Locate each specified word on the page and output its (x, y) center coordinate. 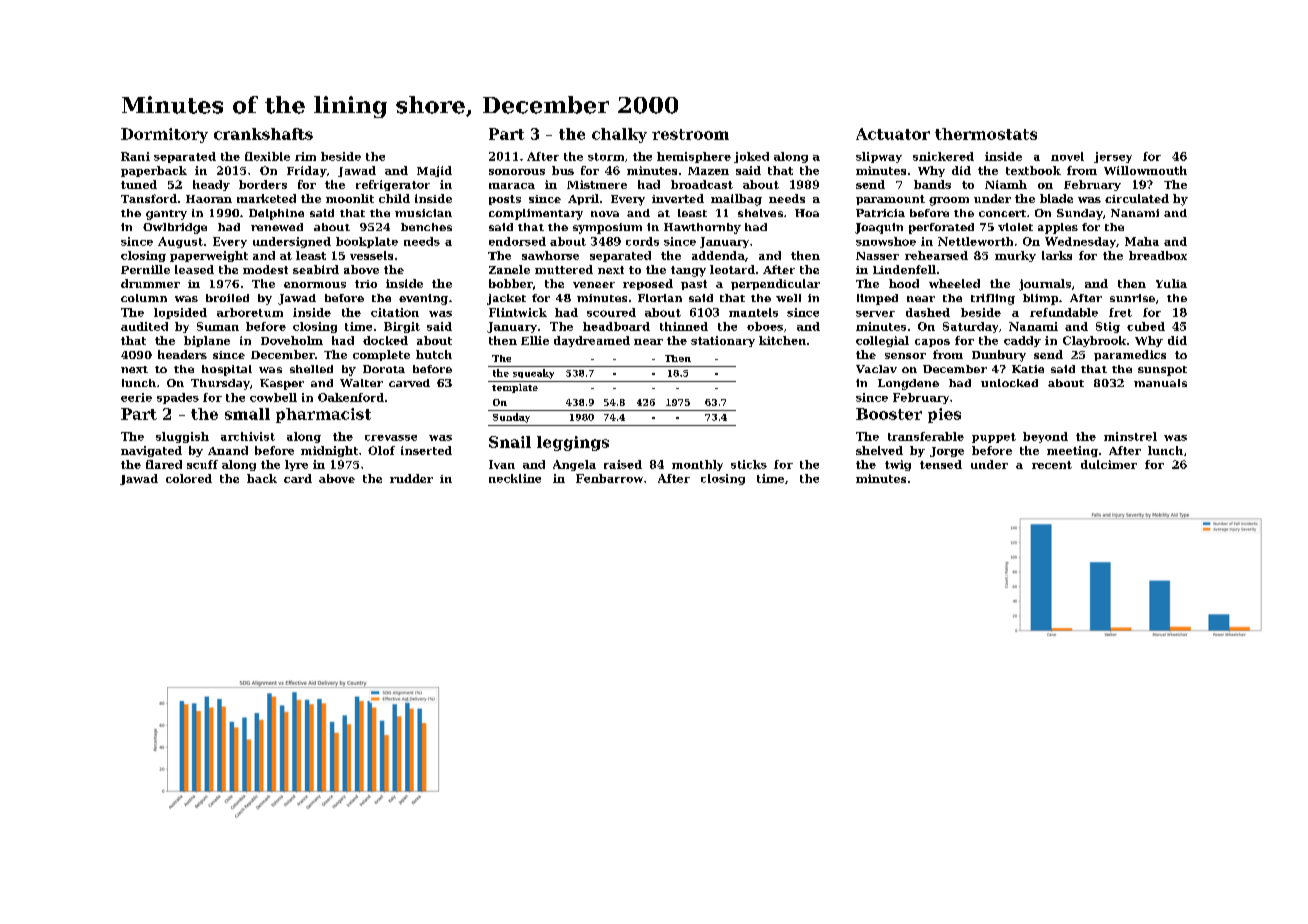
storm (606, 157)
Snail (510, 442)
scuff (202, 464)
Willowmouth (1145, 170)
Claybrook (1094, 341)
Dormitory (164, 135)
